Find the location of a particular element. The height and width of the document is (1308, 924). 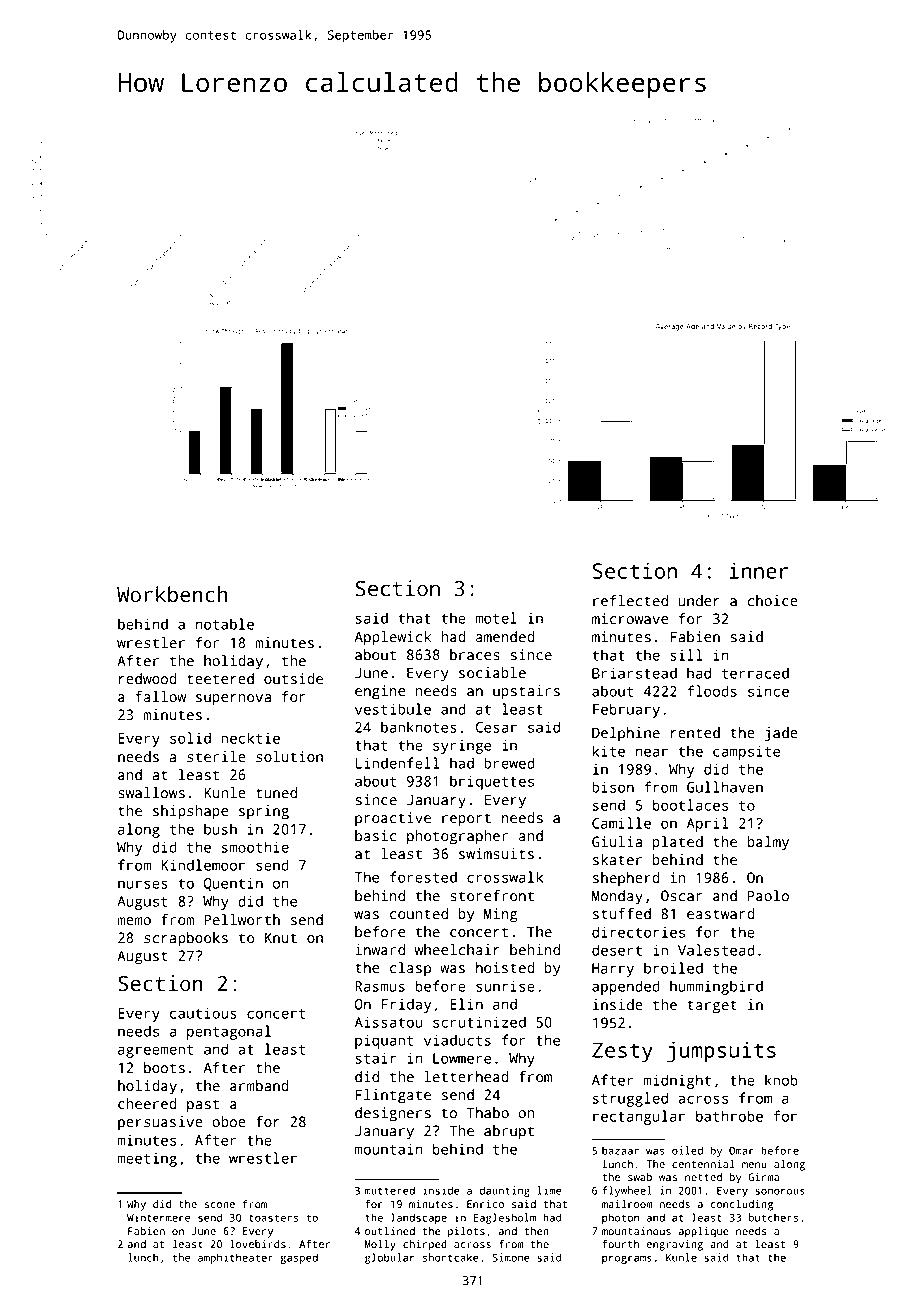

oboe is located at coordinates (229, 1122).
